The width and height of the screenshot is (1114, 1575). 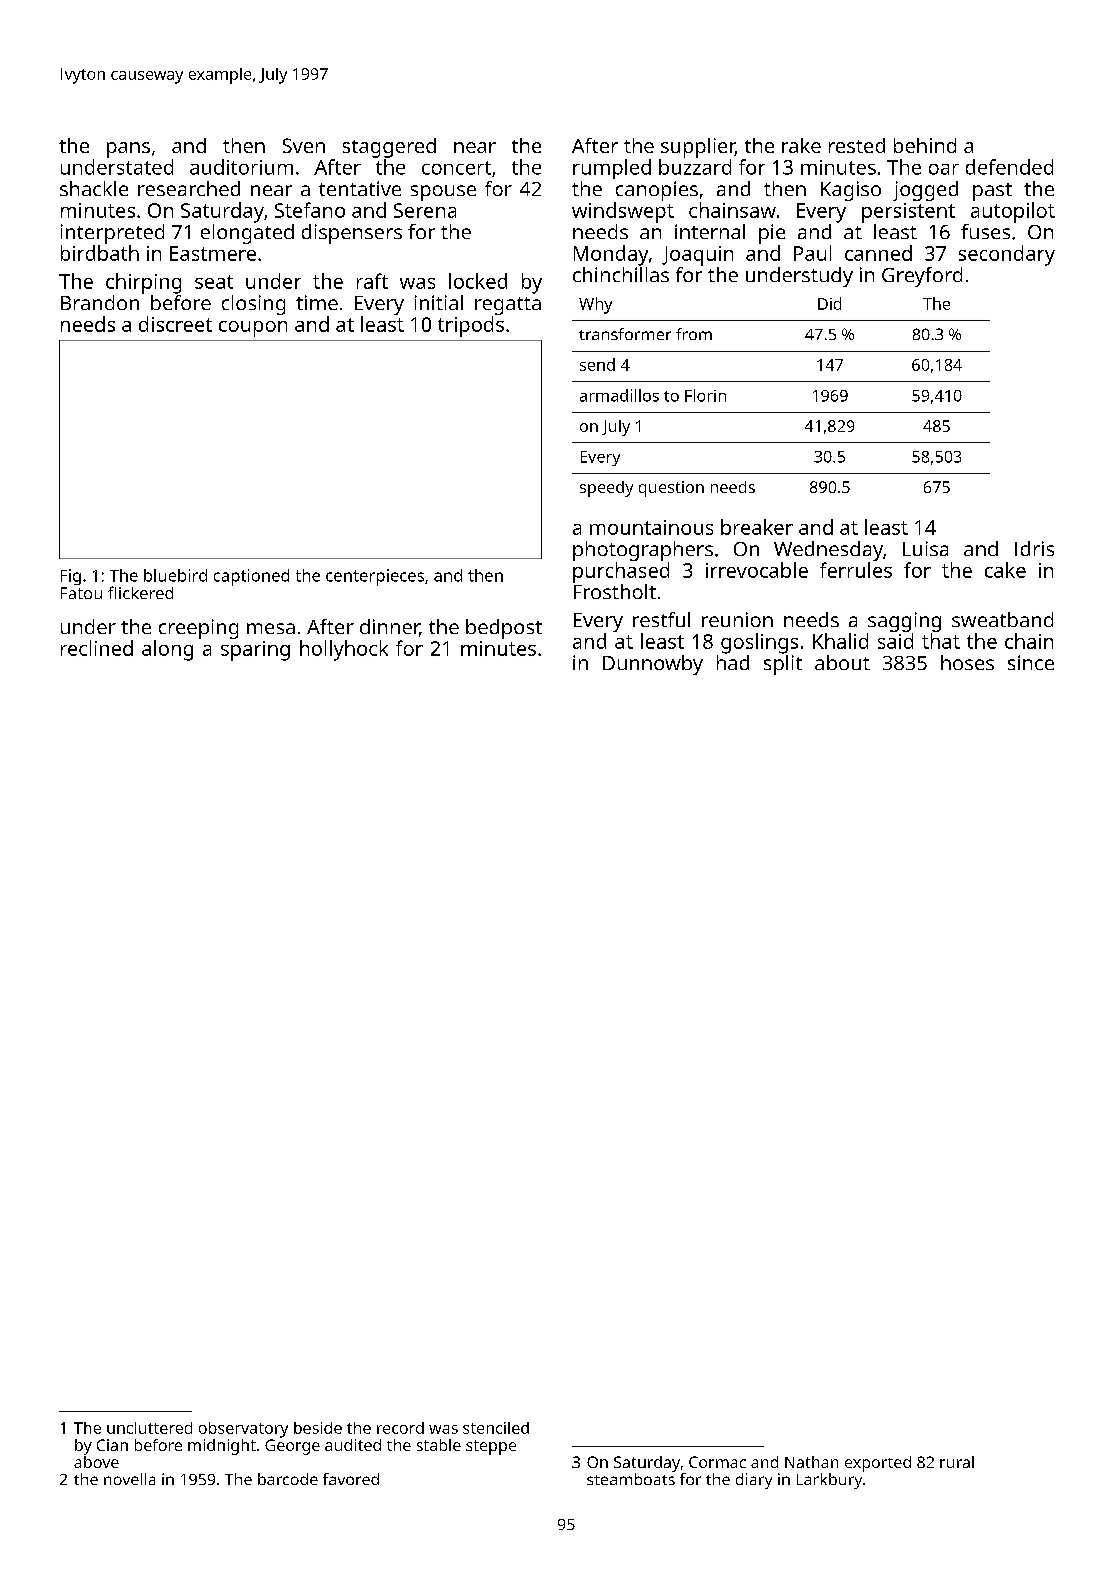 What do you see at coordinates (811, 1462) in the screenshot?
I see `Nathan` at bounding box center [811, 1462].
